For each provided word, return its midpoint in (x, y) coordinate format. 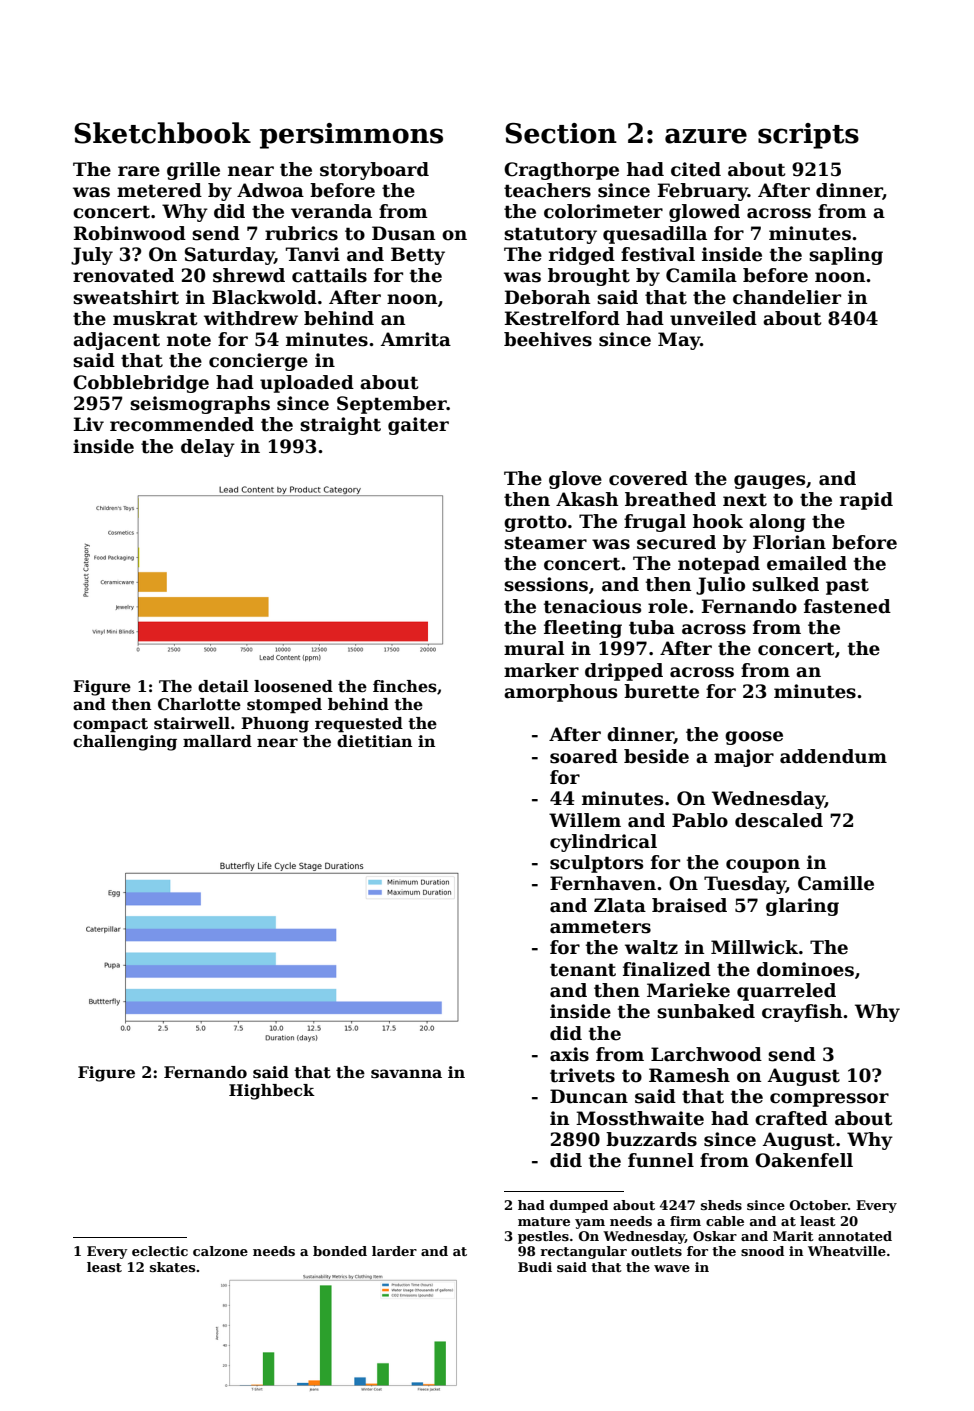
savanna (406, 1074)
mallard (217, 741)
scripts (808, 136)
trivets (582, 1075)
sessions (546, 584)
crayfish (802, 1013)
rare (139, 171)
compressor (829, 1100)
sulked (785, 584)
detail (223, 686)
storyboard (374, 171)
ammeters (600, 927)
